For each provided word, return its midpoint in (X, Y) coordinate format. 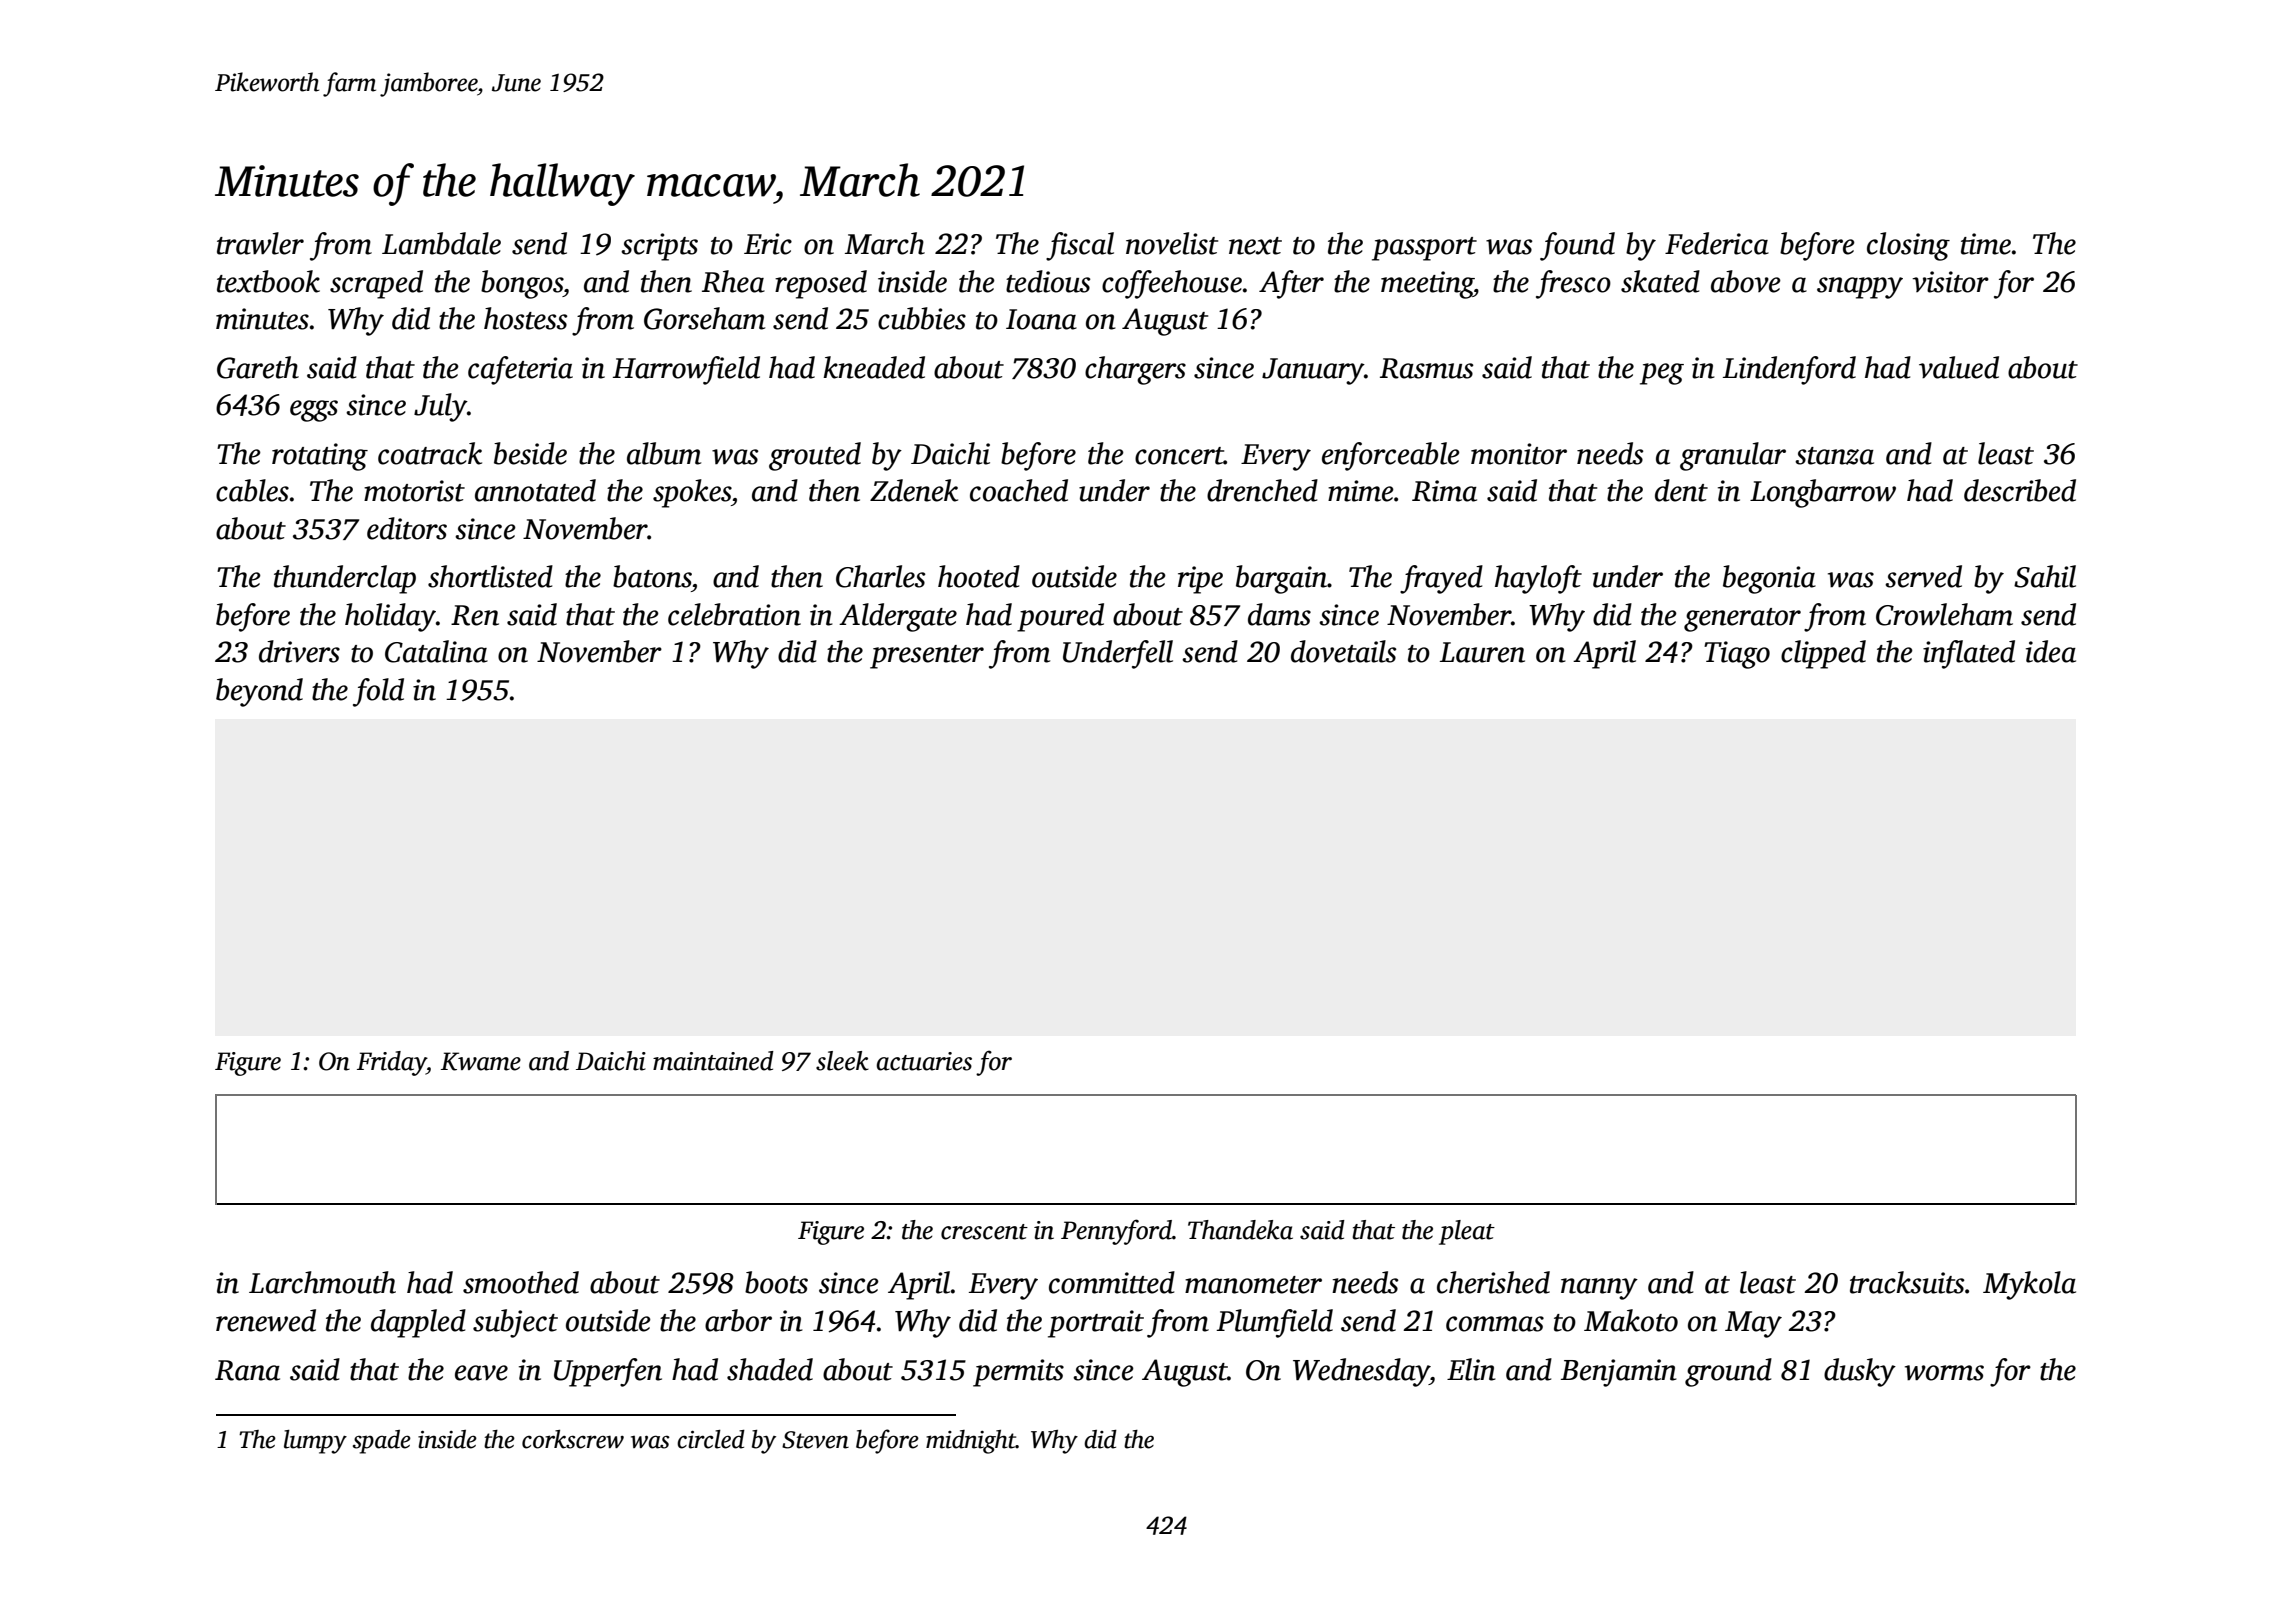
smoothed (521, 1282)
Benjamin (1619, 1373)
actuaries (924, 1061)
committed (1112, 1282)
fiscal (1080, 246)
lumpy (315, 1442)
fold (378, 692)
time (1986, 244)
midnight (971, 1442)
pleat (1467, 1232)
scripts (659, 247)
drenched (1262, 490)
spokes (692, 493)
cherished (1493, 1282)
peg (1662, 374)
